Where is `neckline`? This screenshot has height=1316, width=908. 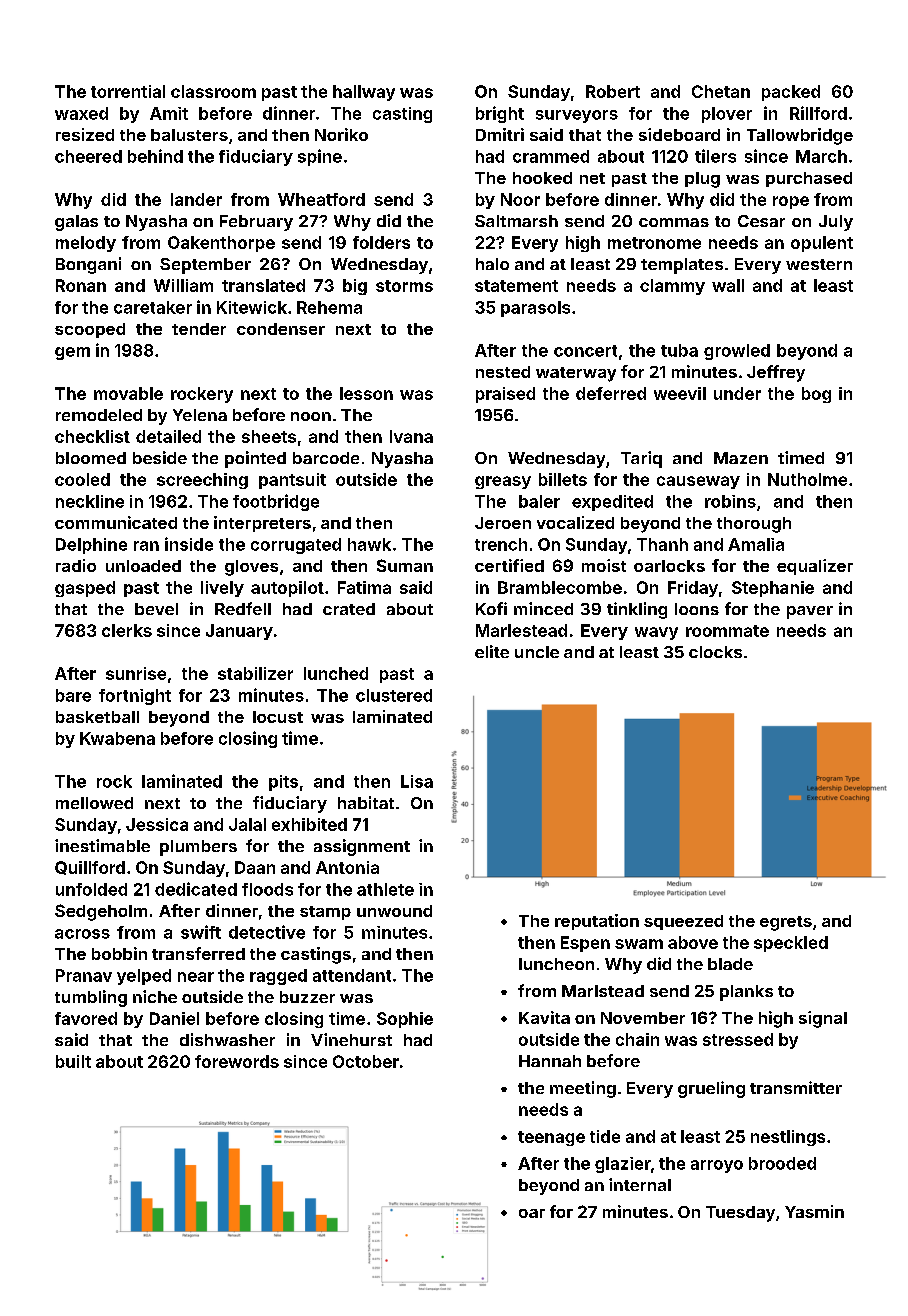
neckline is located at coordinates (90, 501).
